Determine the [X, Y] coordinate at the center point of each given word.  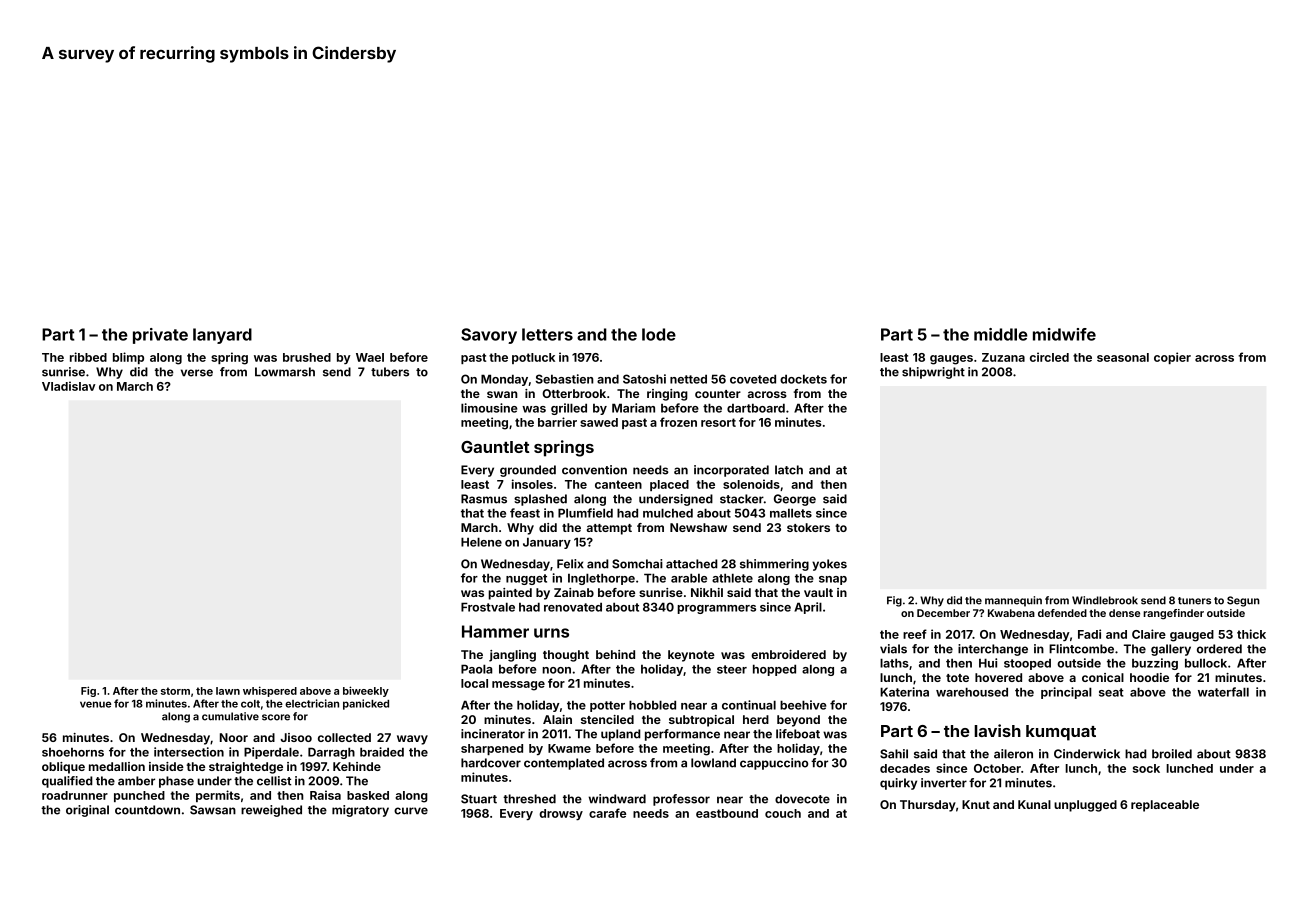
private [160, 336]
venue [95, 704]
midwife [1064, 334]
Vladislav [69, 386]
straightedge [246, 768]
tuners [1194, 601]
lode [659, 334]
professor [681, 800]
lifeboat [798, 734]
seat [1111, 692]
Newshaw [698, 527]
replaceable [1165, 806]
